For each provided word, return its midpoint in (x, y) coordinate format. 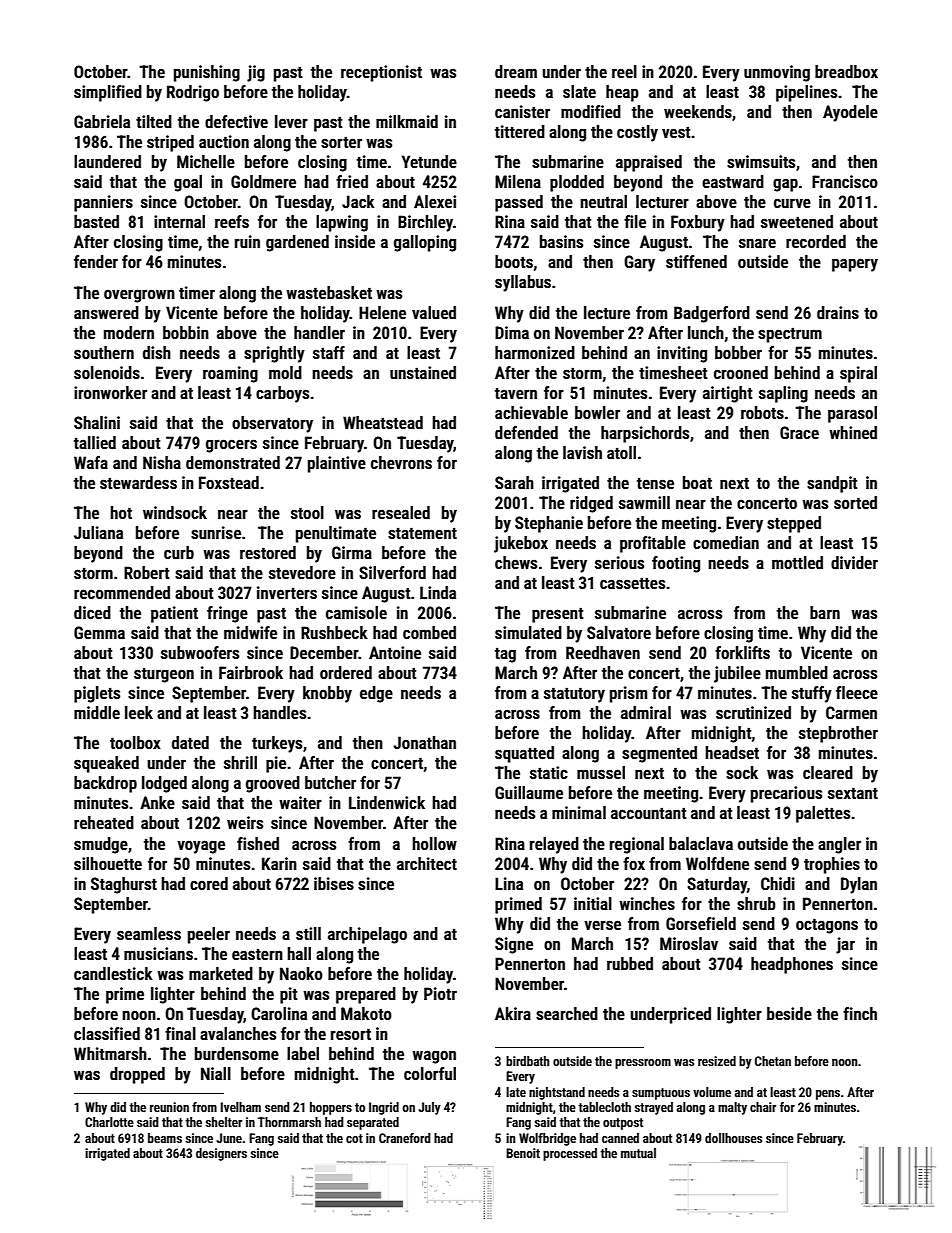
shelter (224, 1122)
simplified (108, 93)
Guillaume (529, 792)
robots (762, 412)
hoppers (331, 1108)
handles (279, 712)
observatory (272, 424)
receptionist (381, 73)
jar (845, 945)
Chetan (773, 1061)
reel (624, 71)
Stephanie (549, 524)
